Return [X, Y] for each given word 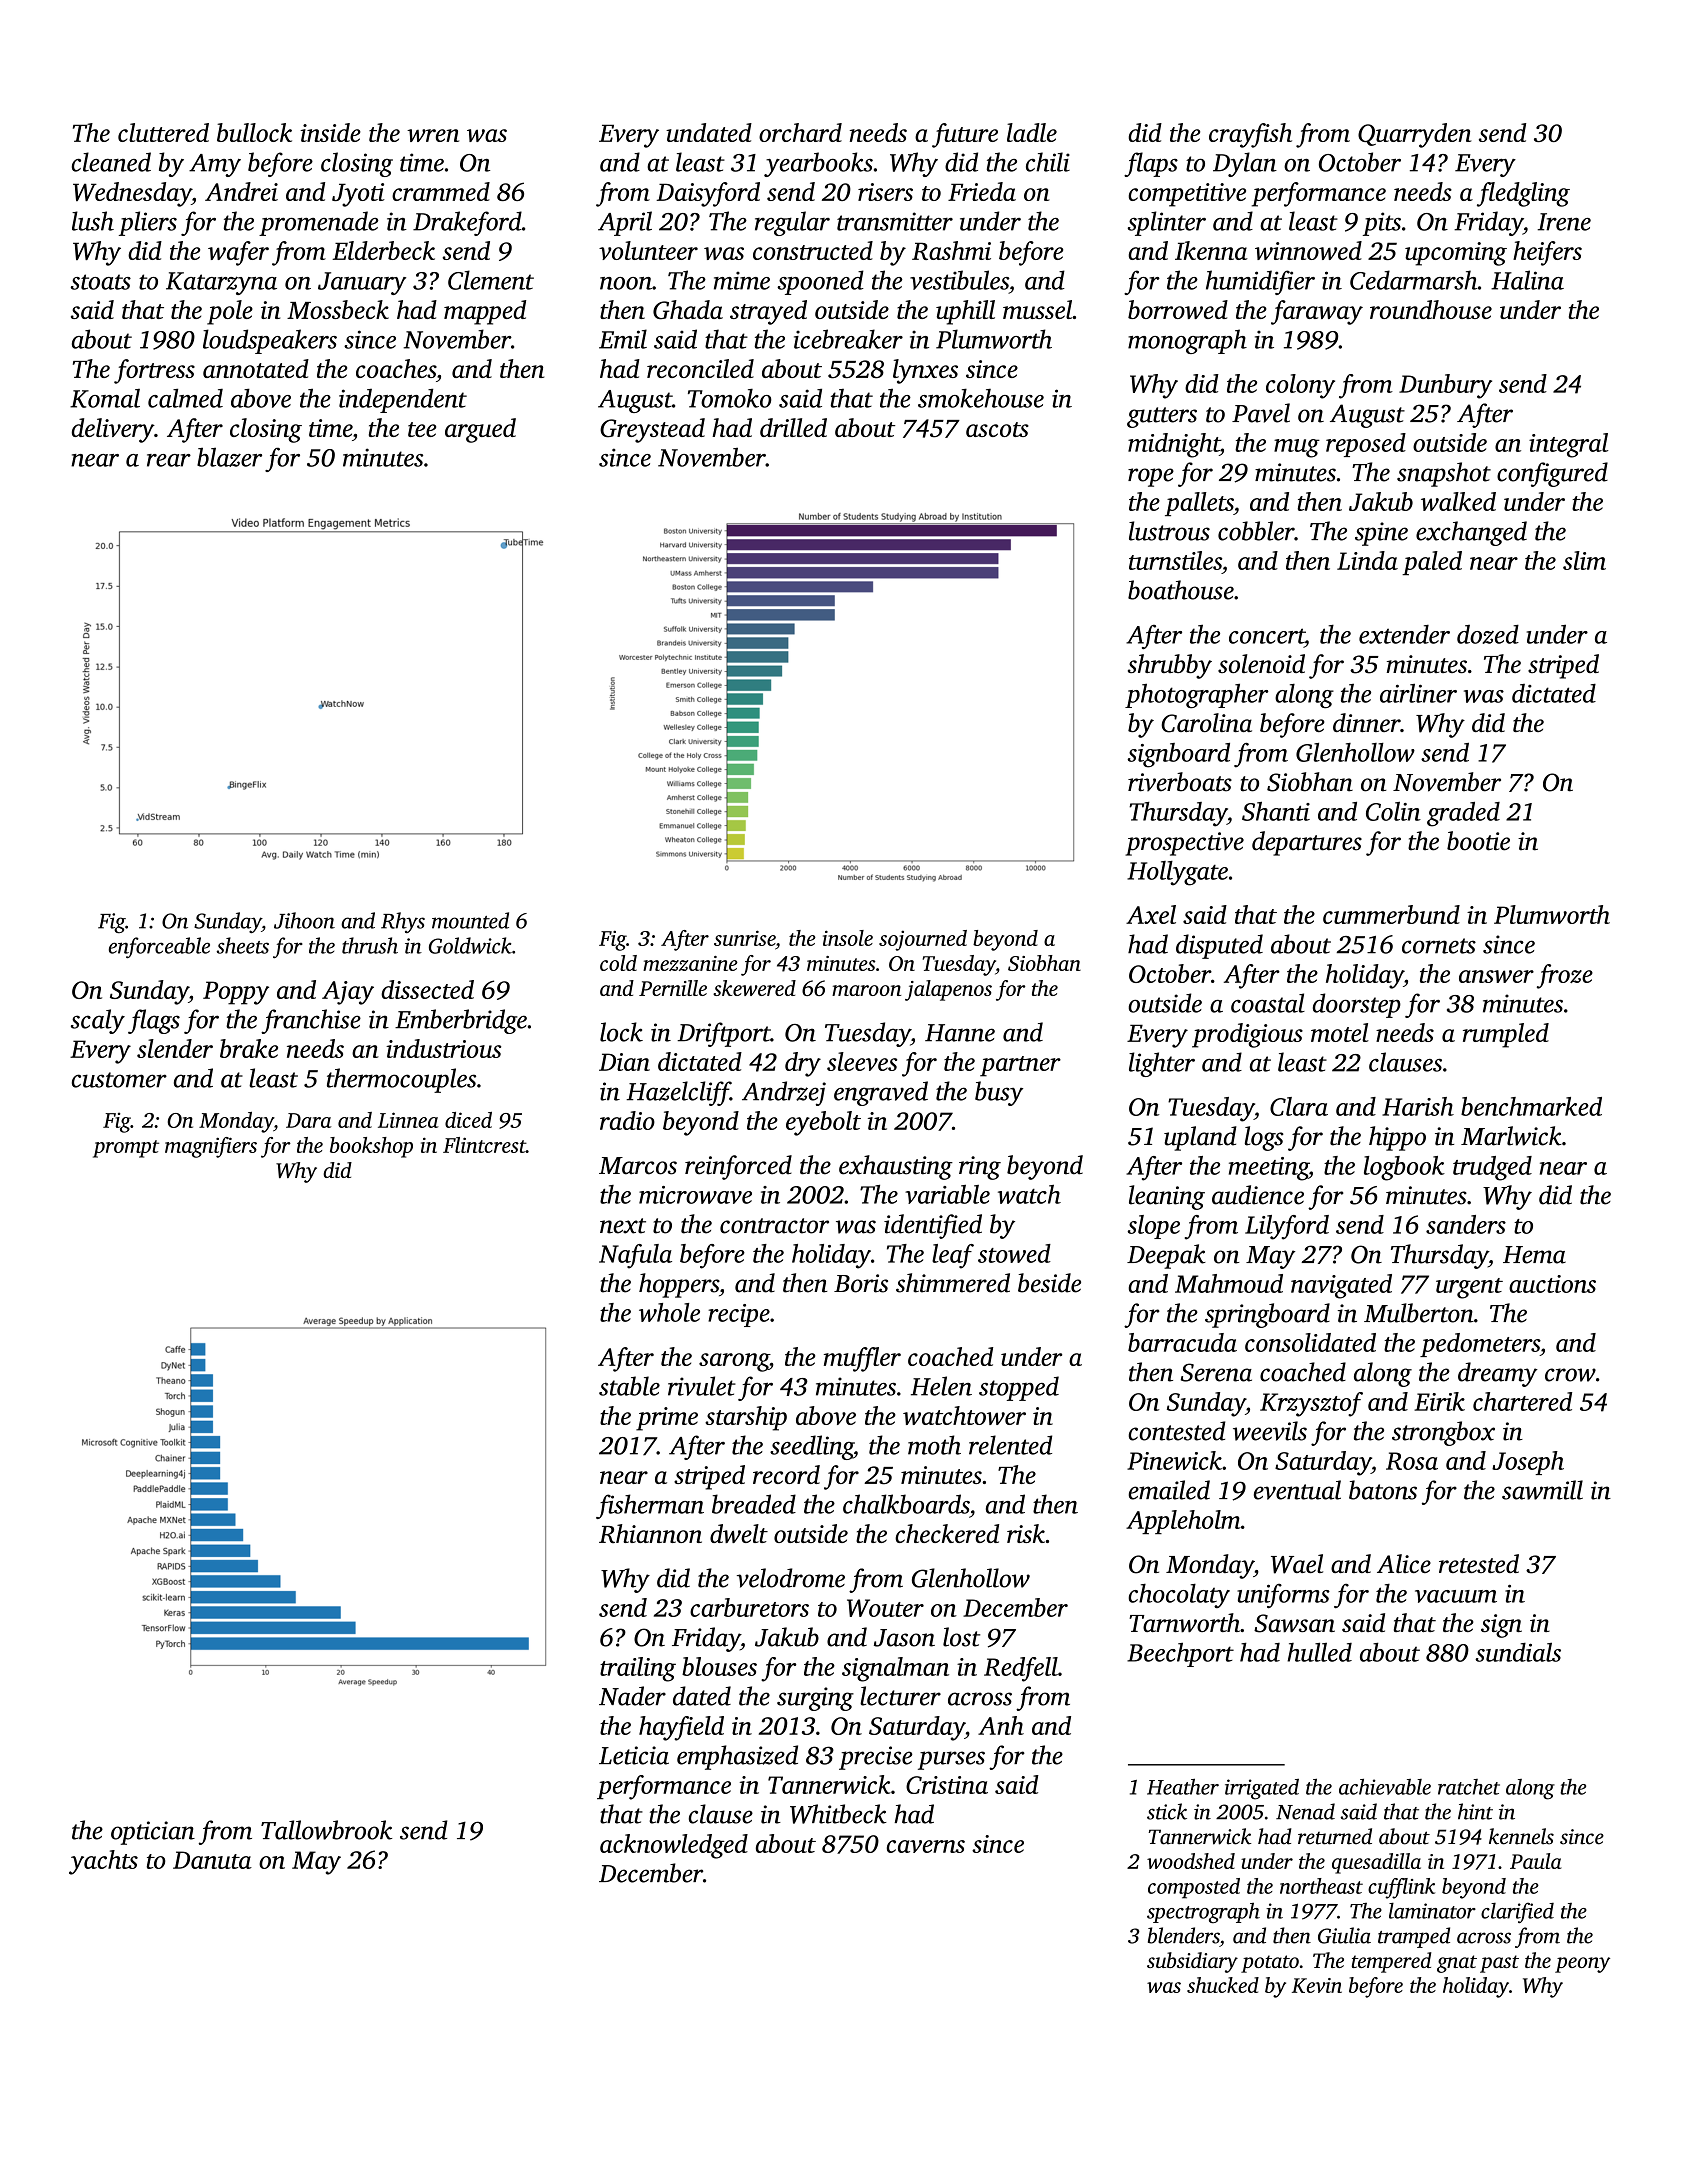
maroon [866, 990]
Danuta [212, 1860]
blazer [229, 457]
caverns [926, 1846]
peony [1582, 1965]
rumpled [1506, 1035]
